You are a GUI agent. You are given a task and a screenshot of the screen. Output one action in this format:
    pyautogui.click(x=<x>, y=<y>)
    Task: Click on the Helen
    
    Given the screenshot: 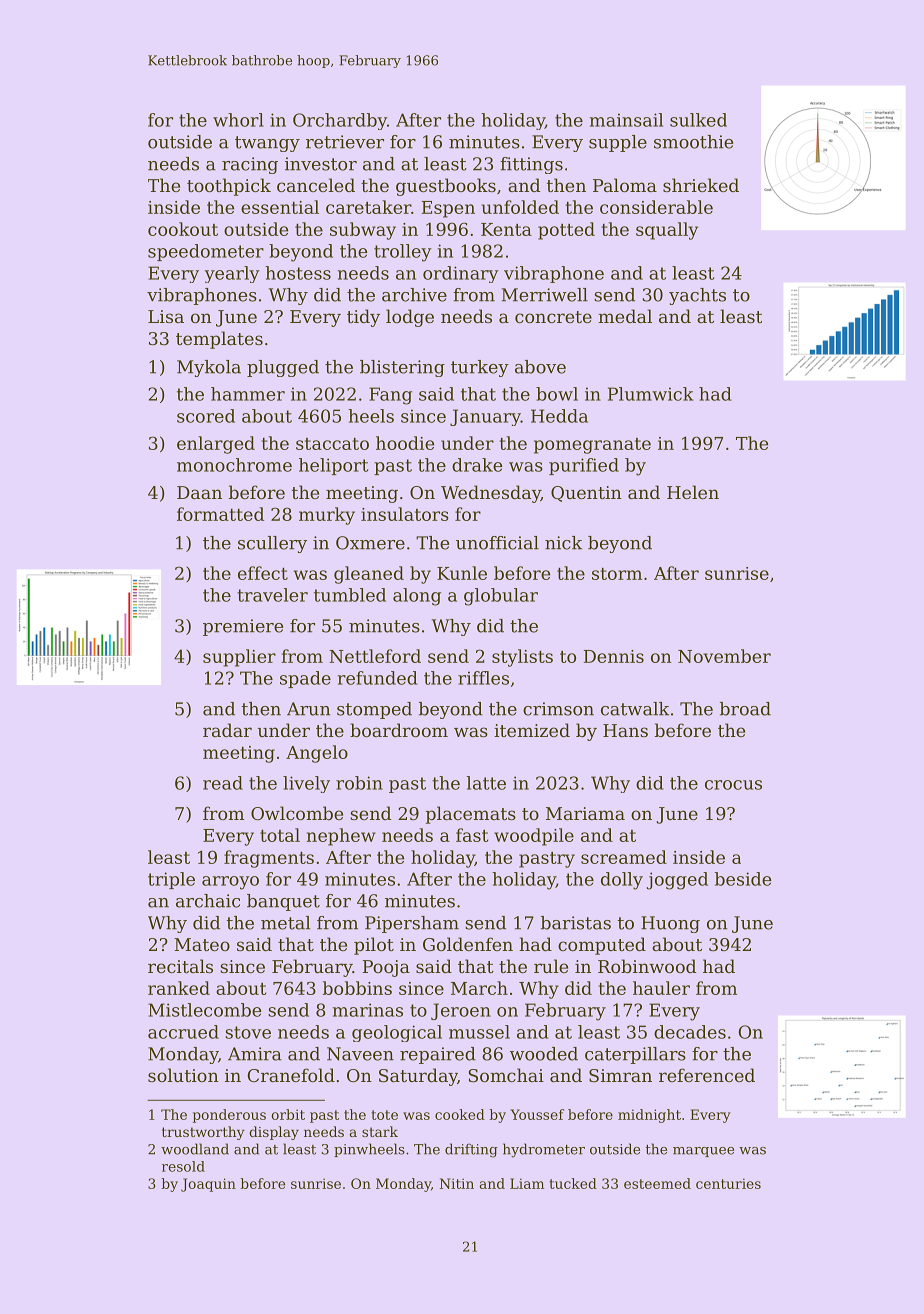 What is the action you would take?
    pyautogui.click(x=693, y=492)
